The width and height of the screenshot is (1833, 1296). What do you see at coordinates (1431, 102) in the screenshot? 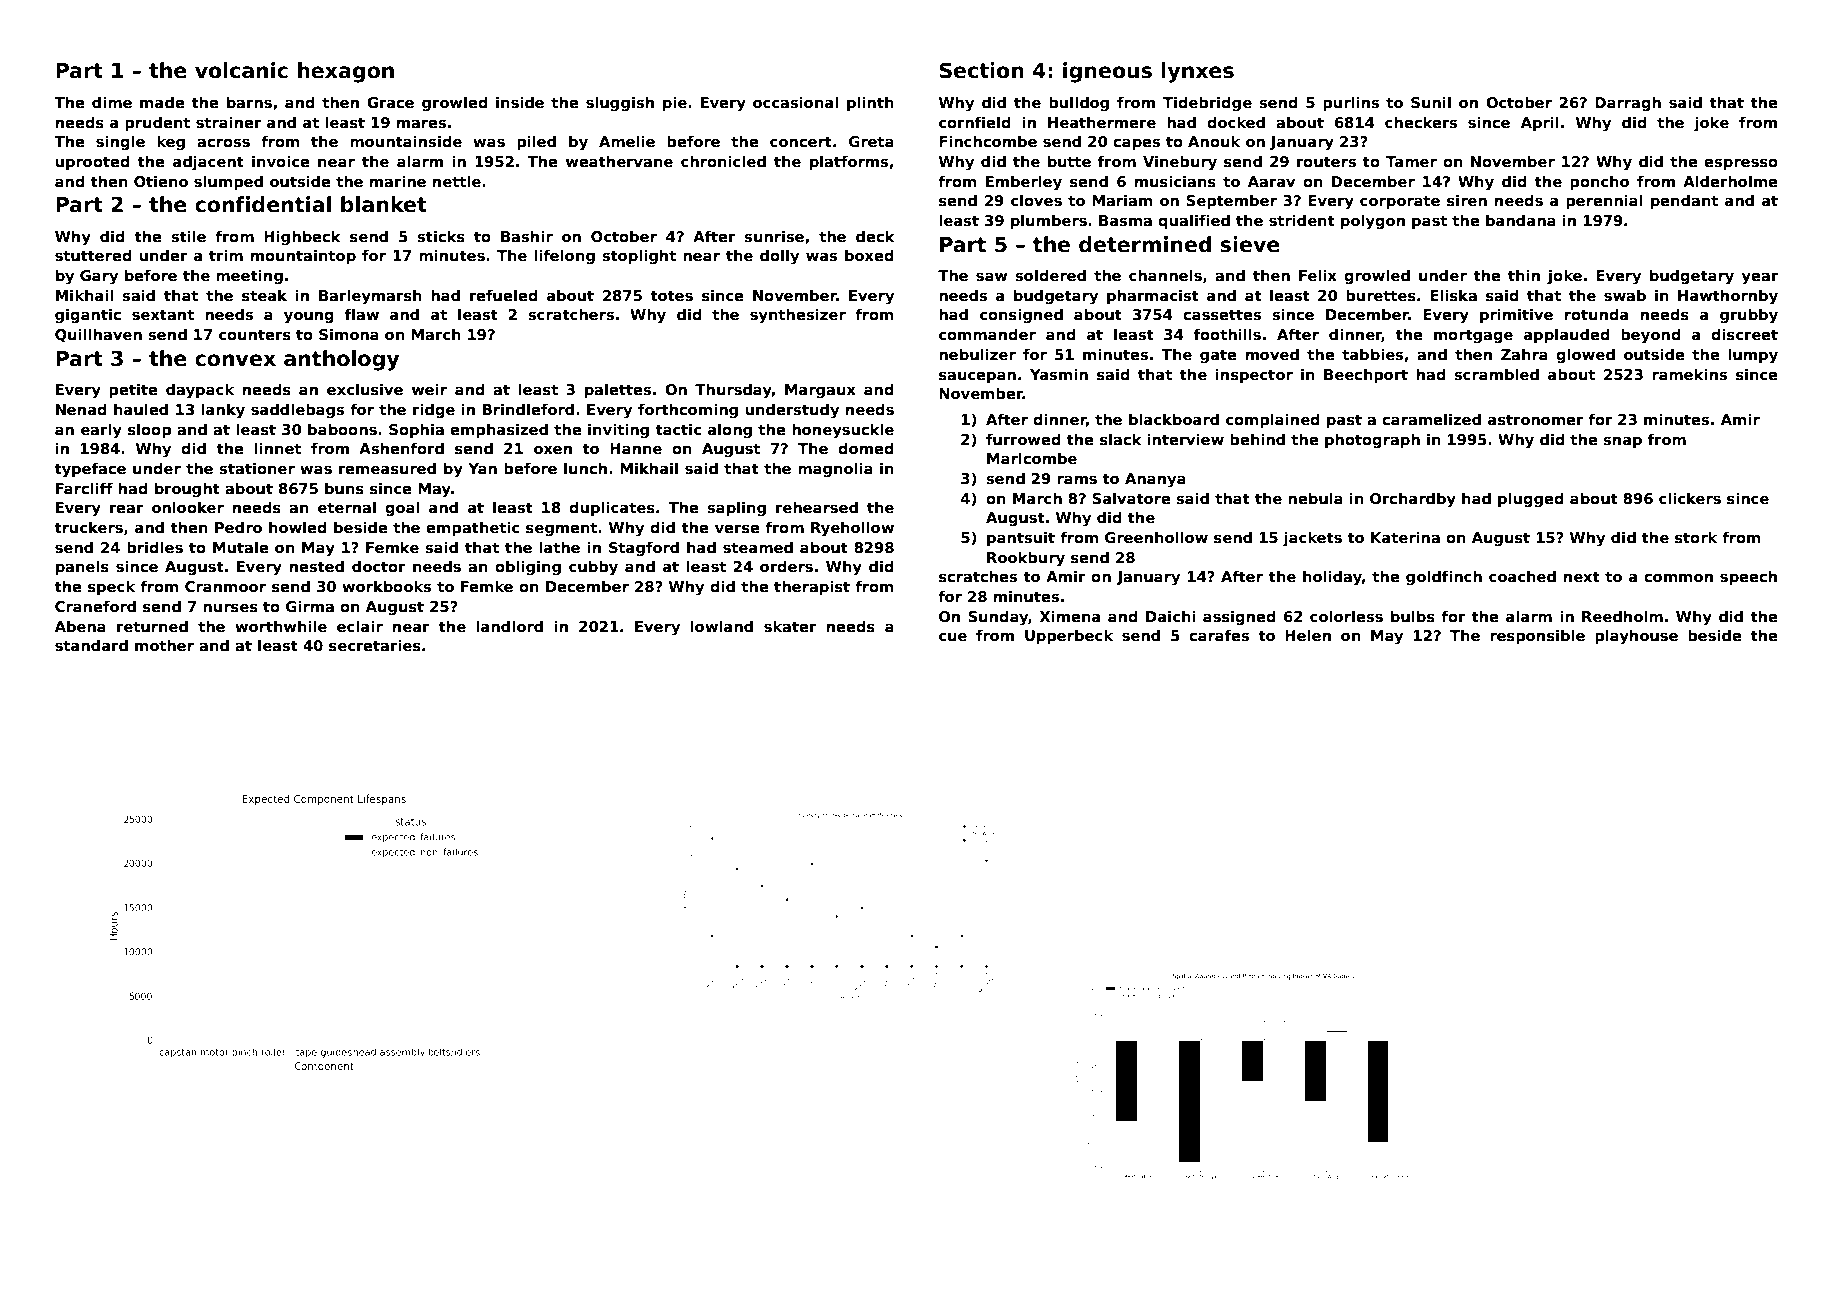
I see `Sunil` at bounding box center [1431, 102].
